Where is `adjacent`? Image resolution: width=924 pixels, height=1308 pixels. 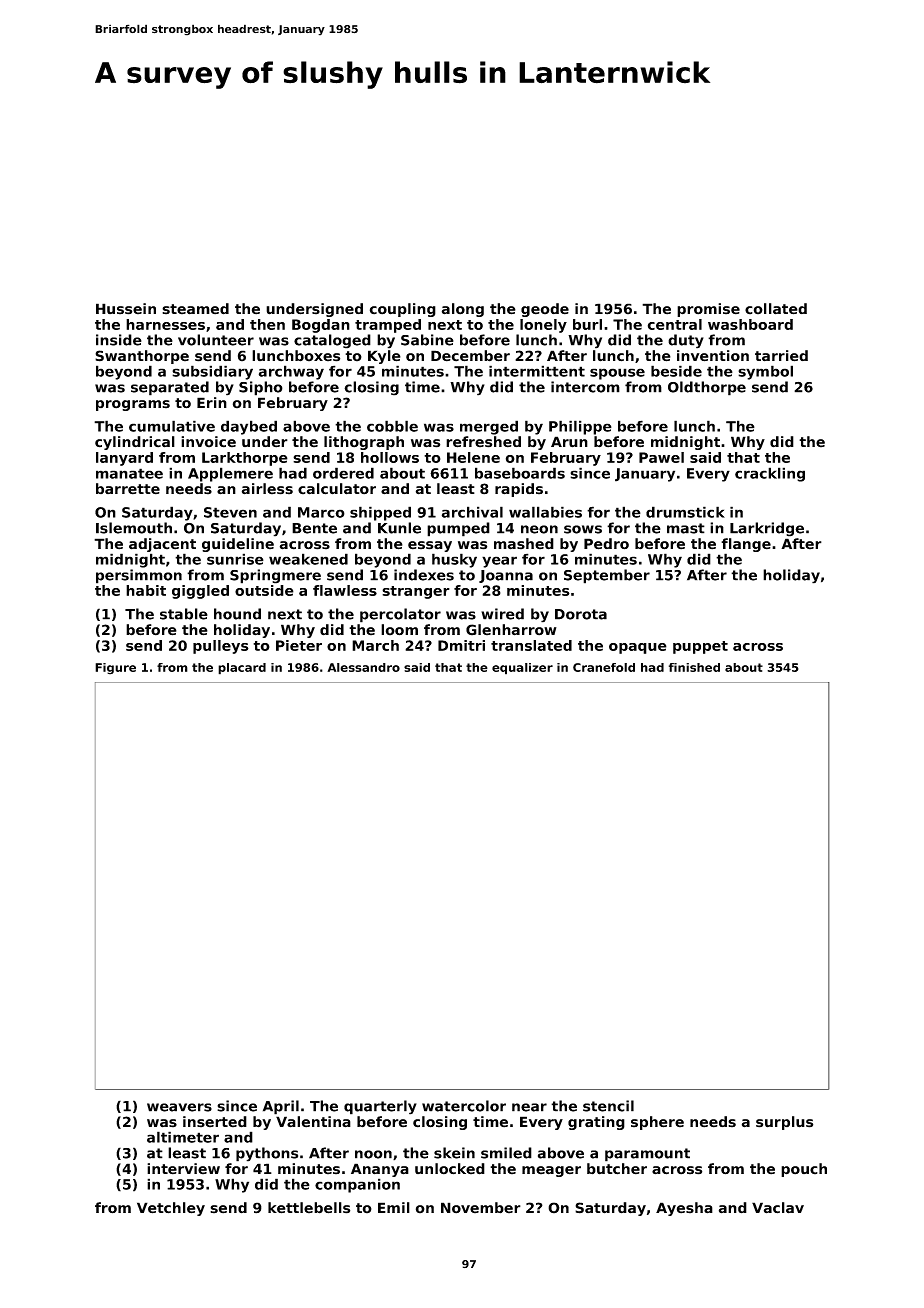 adjacent is located at coordinates (162, 545).
